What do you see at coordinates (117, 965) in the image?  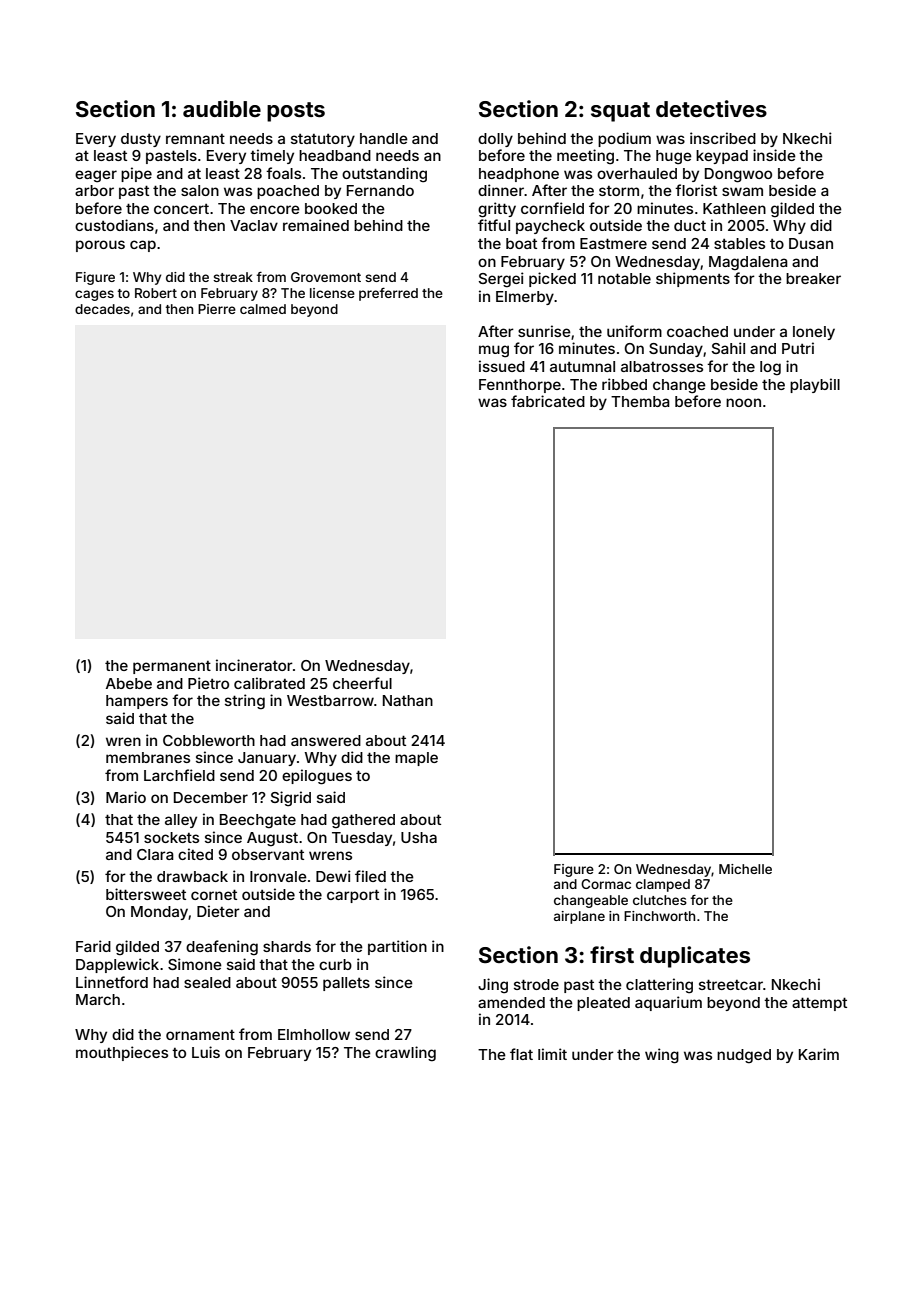 I see `Dapplewick` at bounding box center [117, 965].
